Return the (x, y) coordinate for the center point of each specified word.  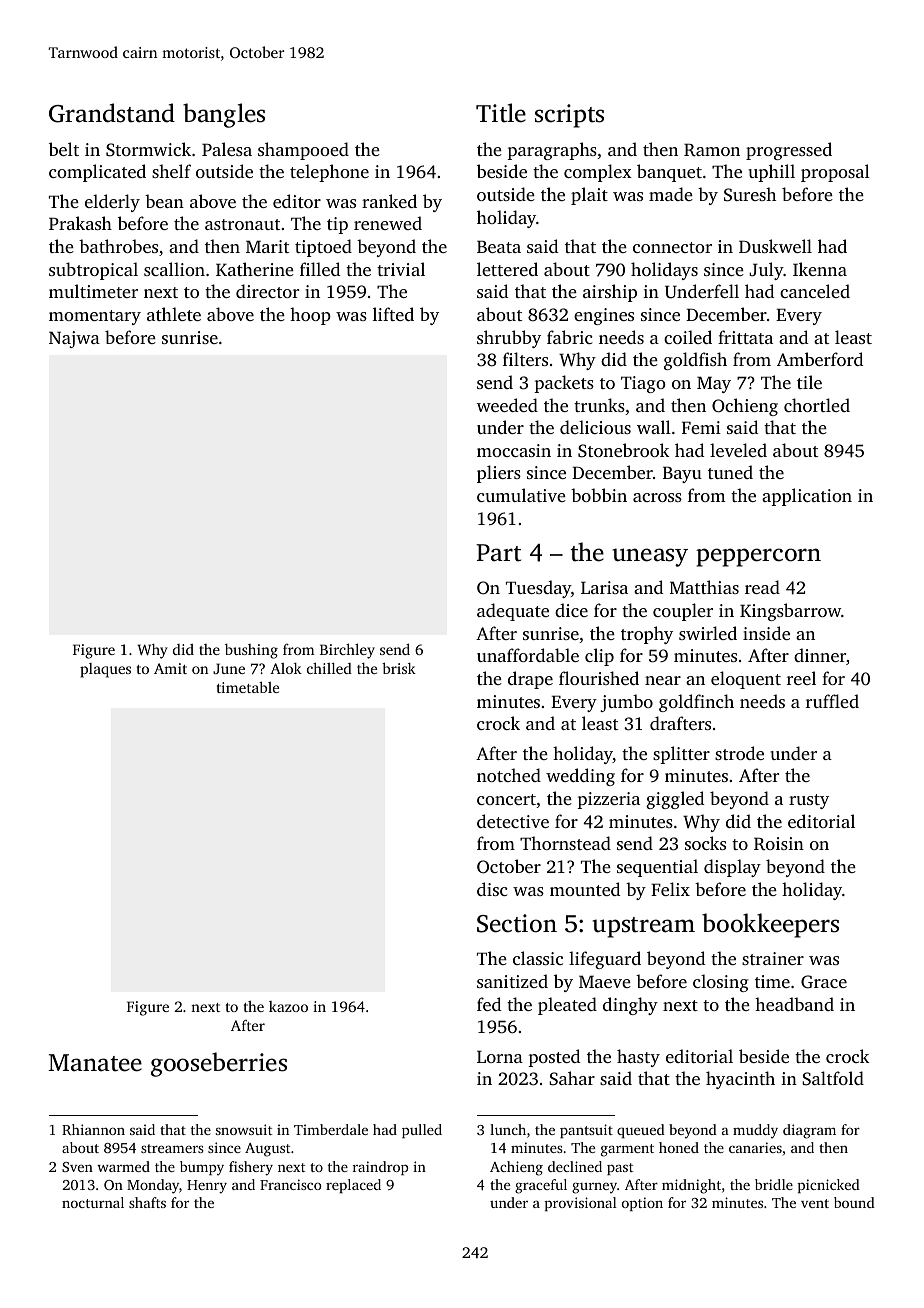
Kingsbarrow (790, 612)
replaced (353, 1186)
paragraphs (552, 151)
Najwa (74, 339)
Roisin (779, 843)
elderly (112, 203)
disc (492, 889)
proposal (835, 173)
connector (672, 247)
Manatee (95, 1063)
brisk (399, 668)
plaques (105, 670)
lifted (393, 314)
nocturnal (93, 1202)
